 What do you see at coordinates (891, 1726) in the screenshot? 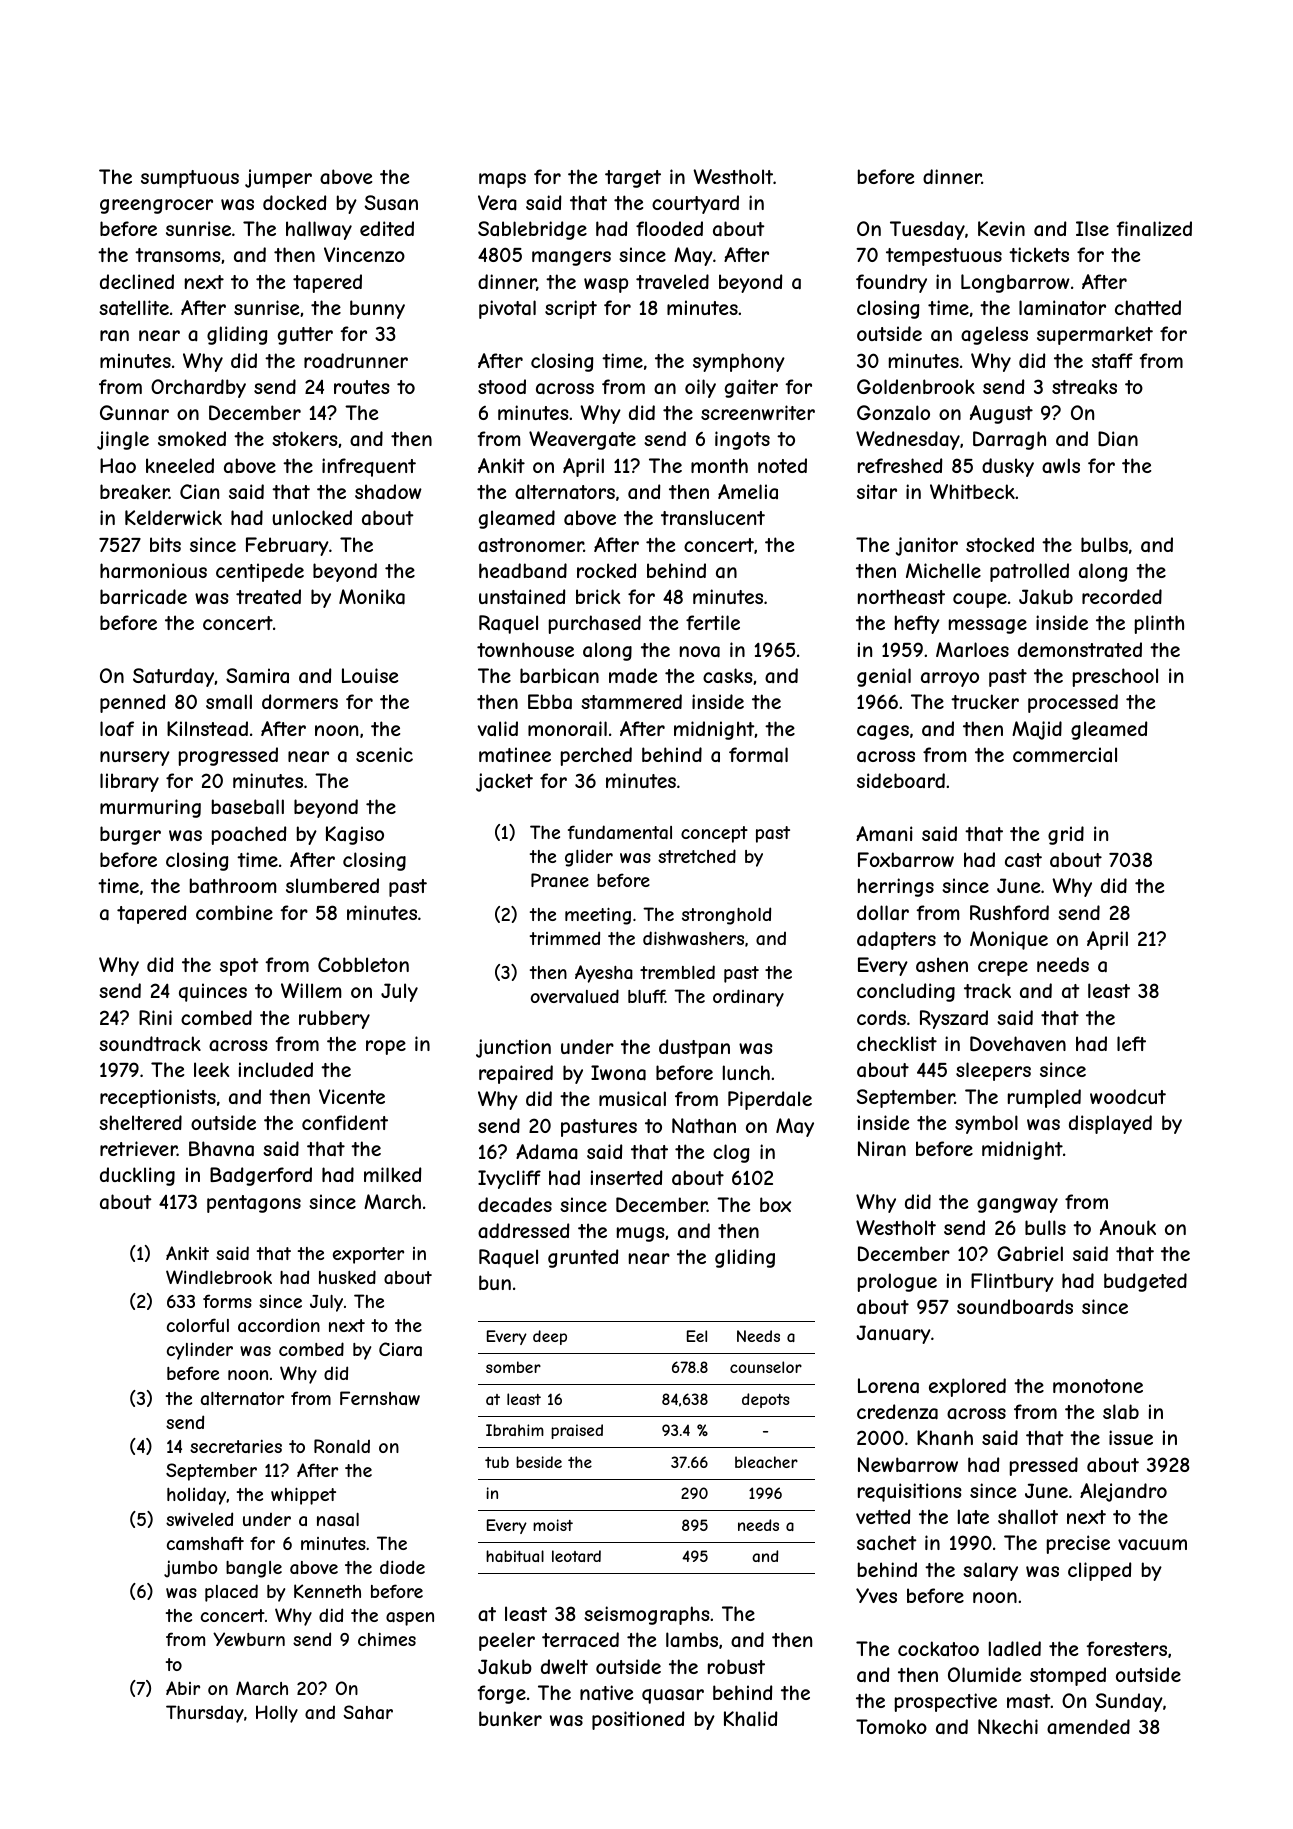
I see `Tomoko` at bounding box center [891, 1726].
